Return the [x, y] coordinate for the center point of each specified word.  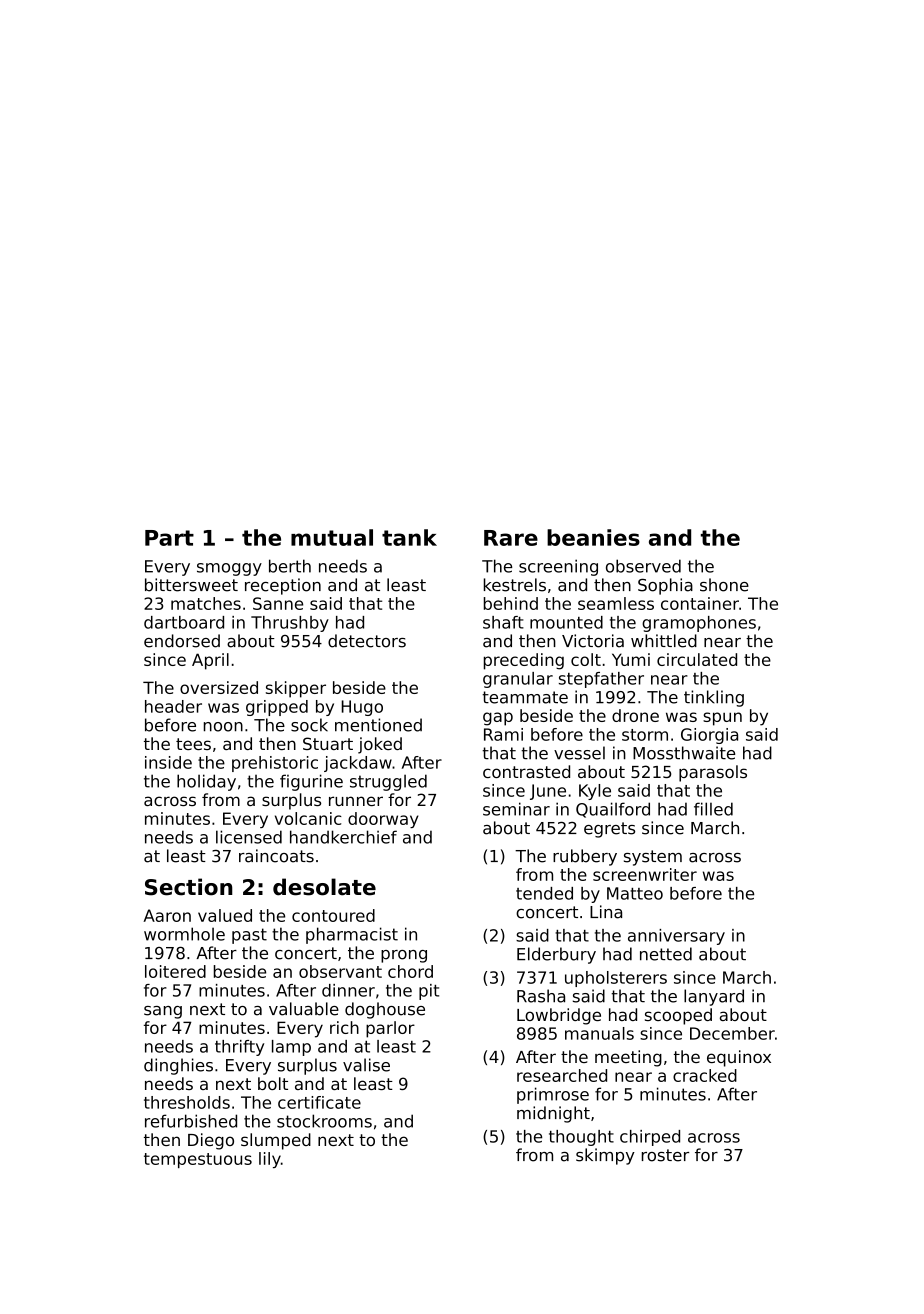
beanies [593, 537]
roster [665, 1155]
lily [270, 1160]
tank [409, 537]
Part [169, 538]
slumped [276, 1141]
